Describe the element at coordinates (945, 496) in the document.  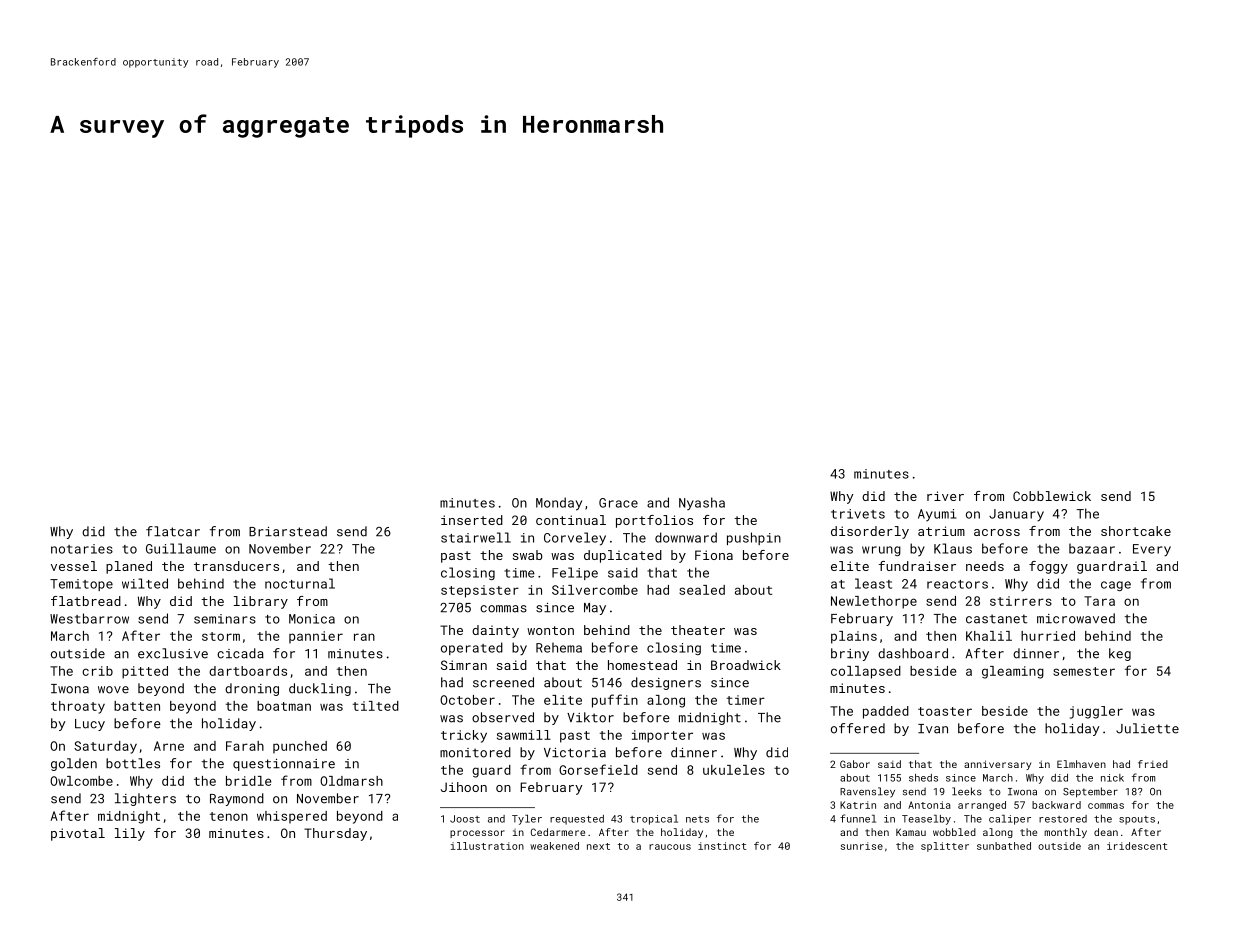
I see `river` at that location.
